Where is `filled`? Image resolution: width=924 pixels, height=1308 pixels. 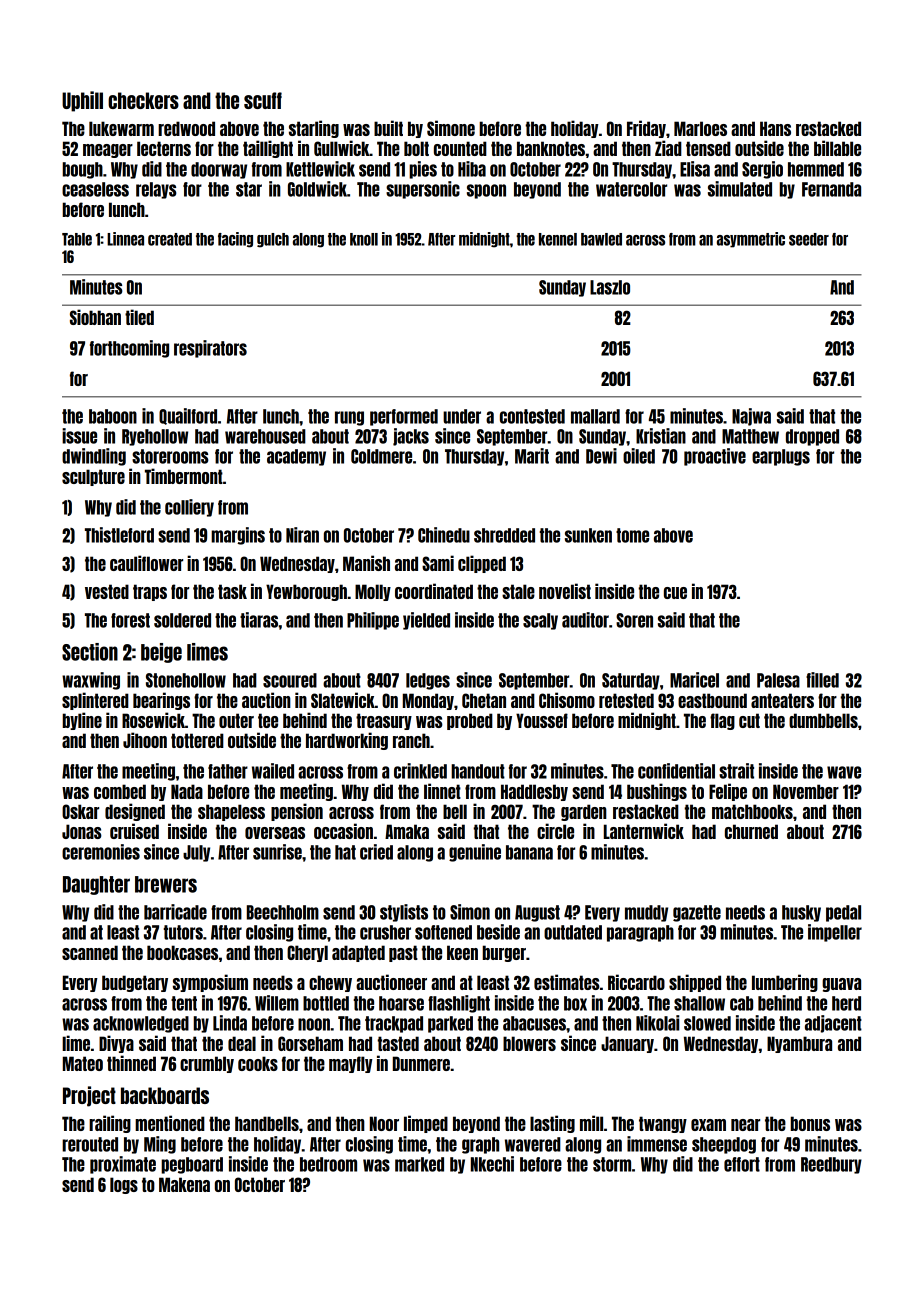 filled is located at coordinates (822, 680).
